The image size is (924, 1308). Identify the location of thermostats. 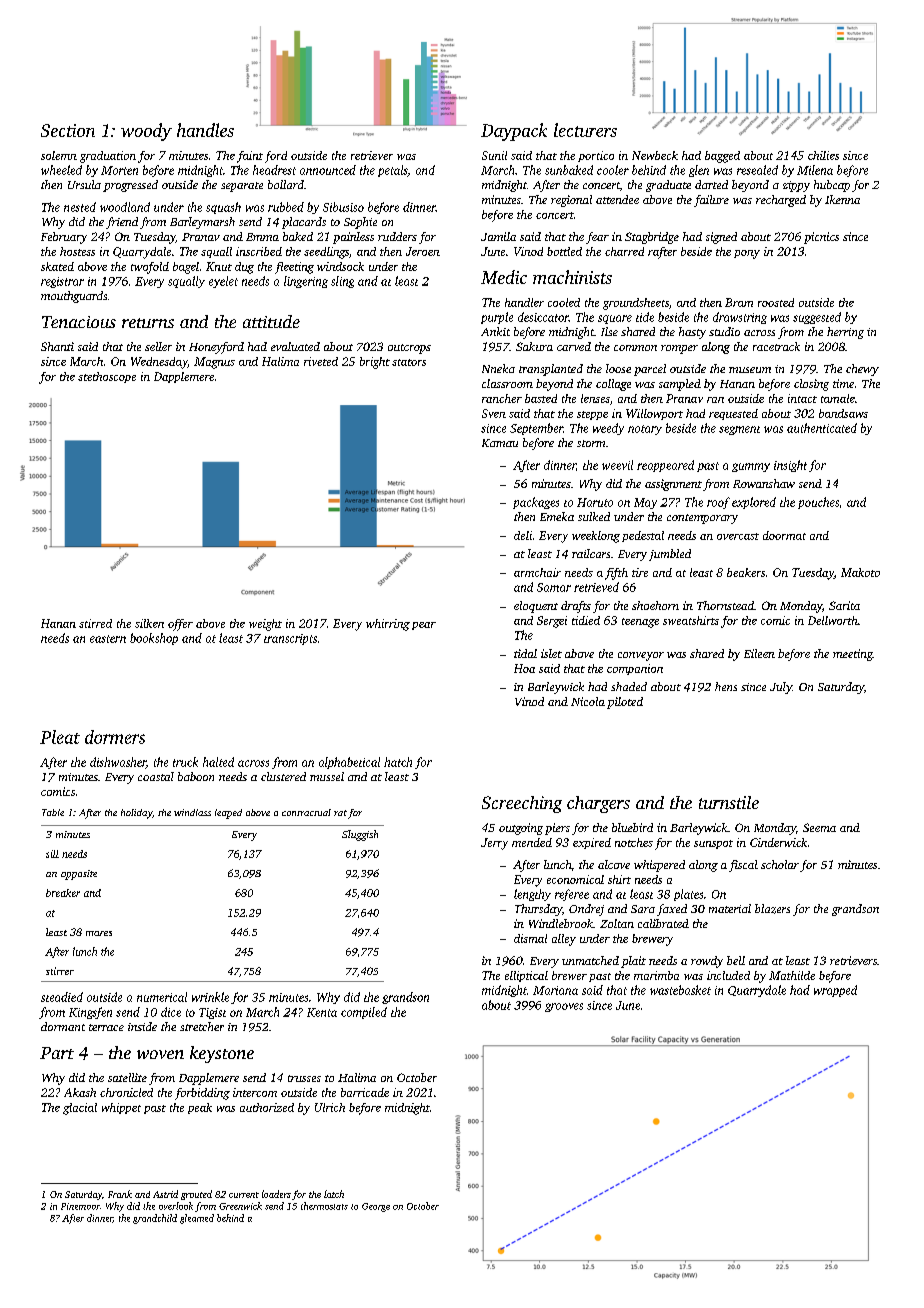
(324, 1206).
